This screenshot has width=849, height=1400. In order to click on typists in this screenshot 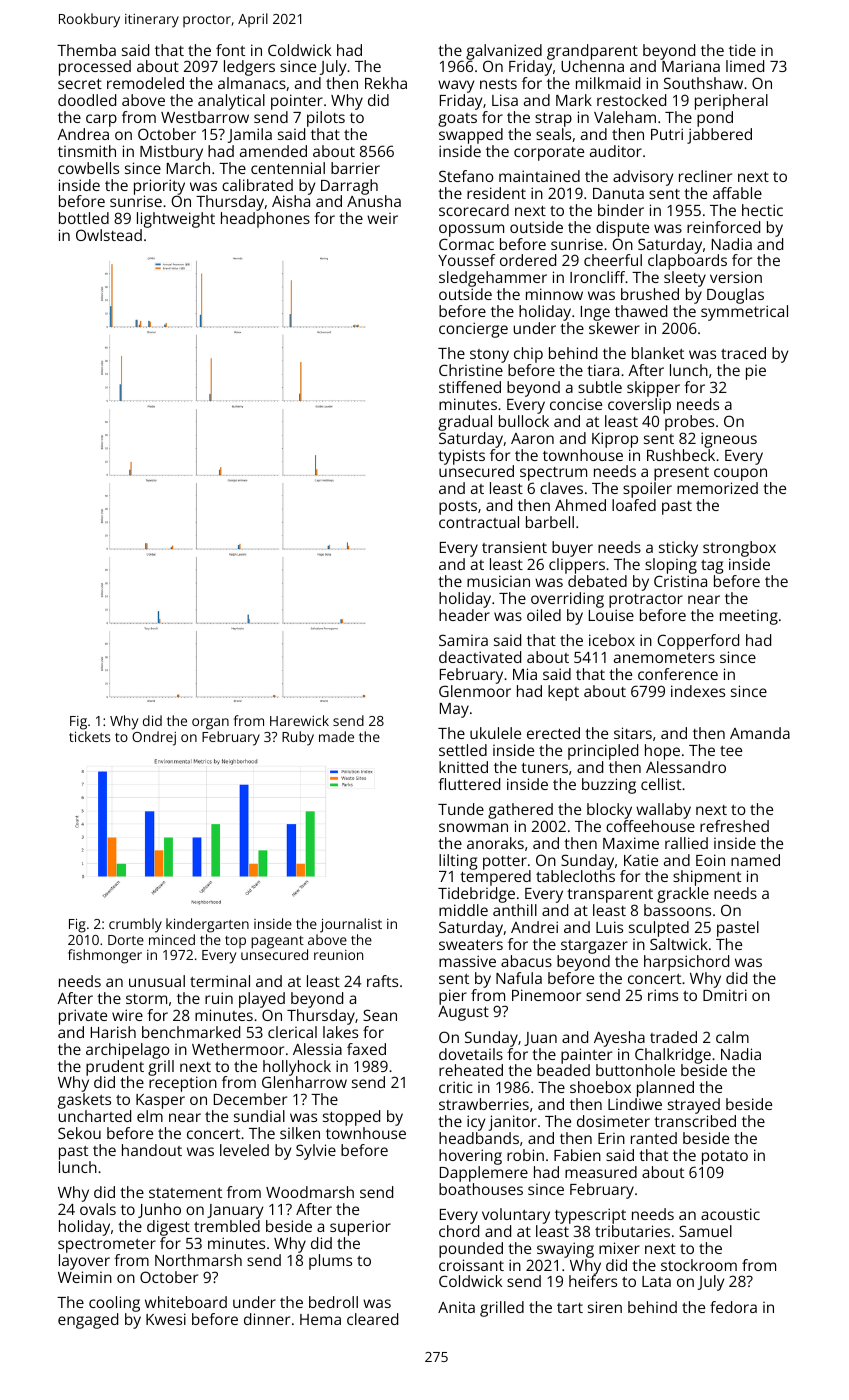, I will do `click(461, 457)`.
